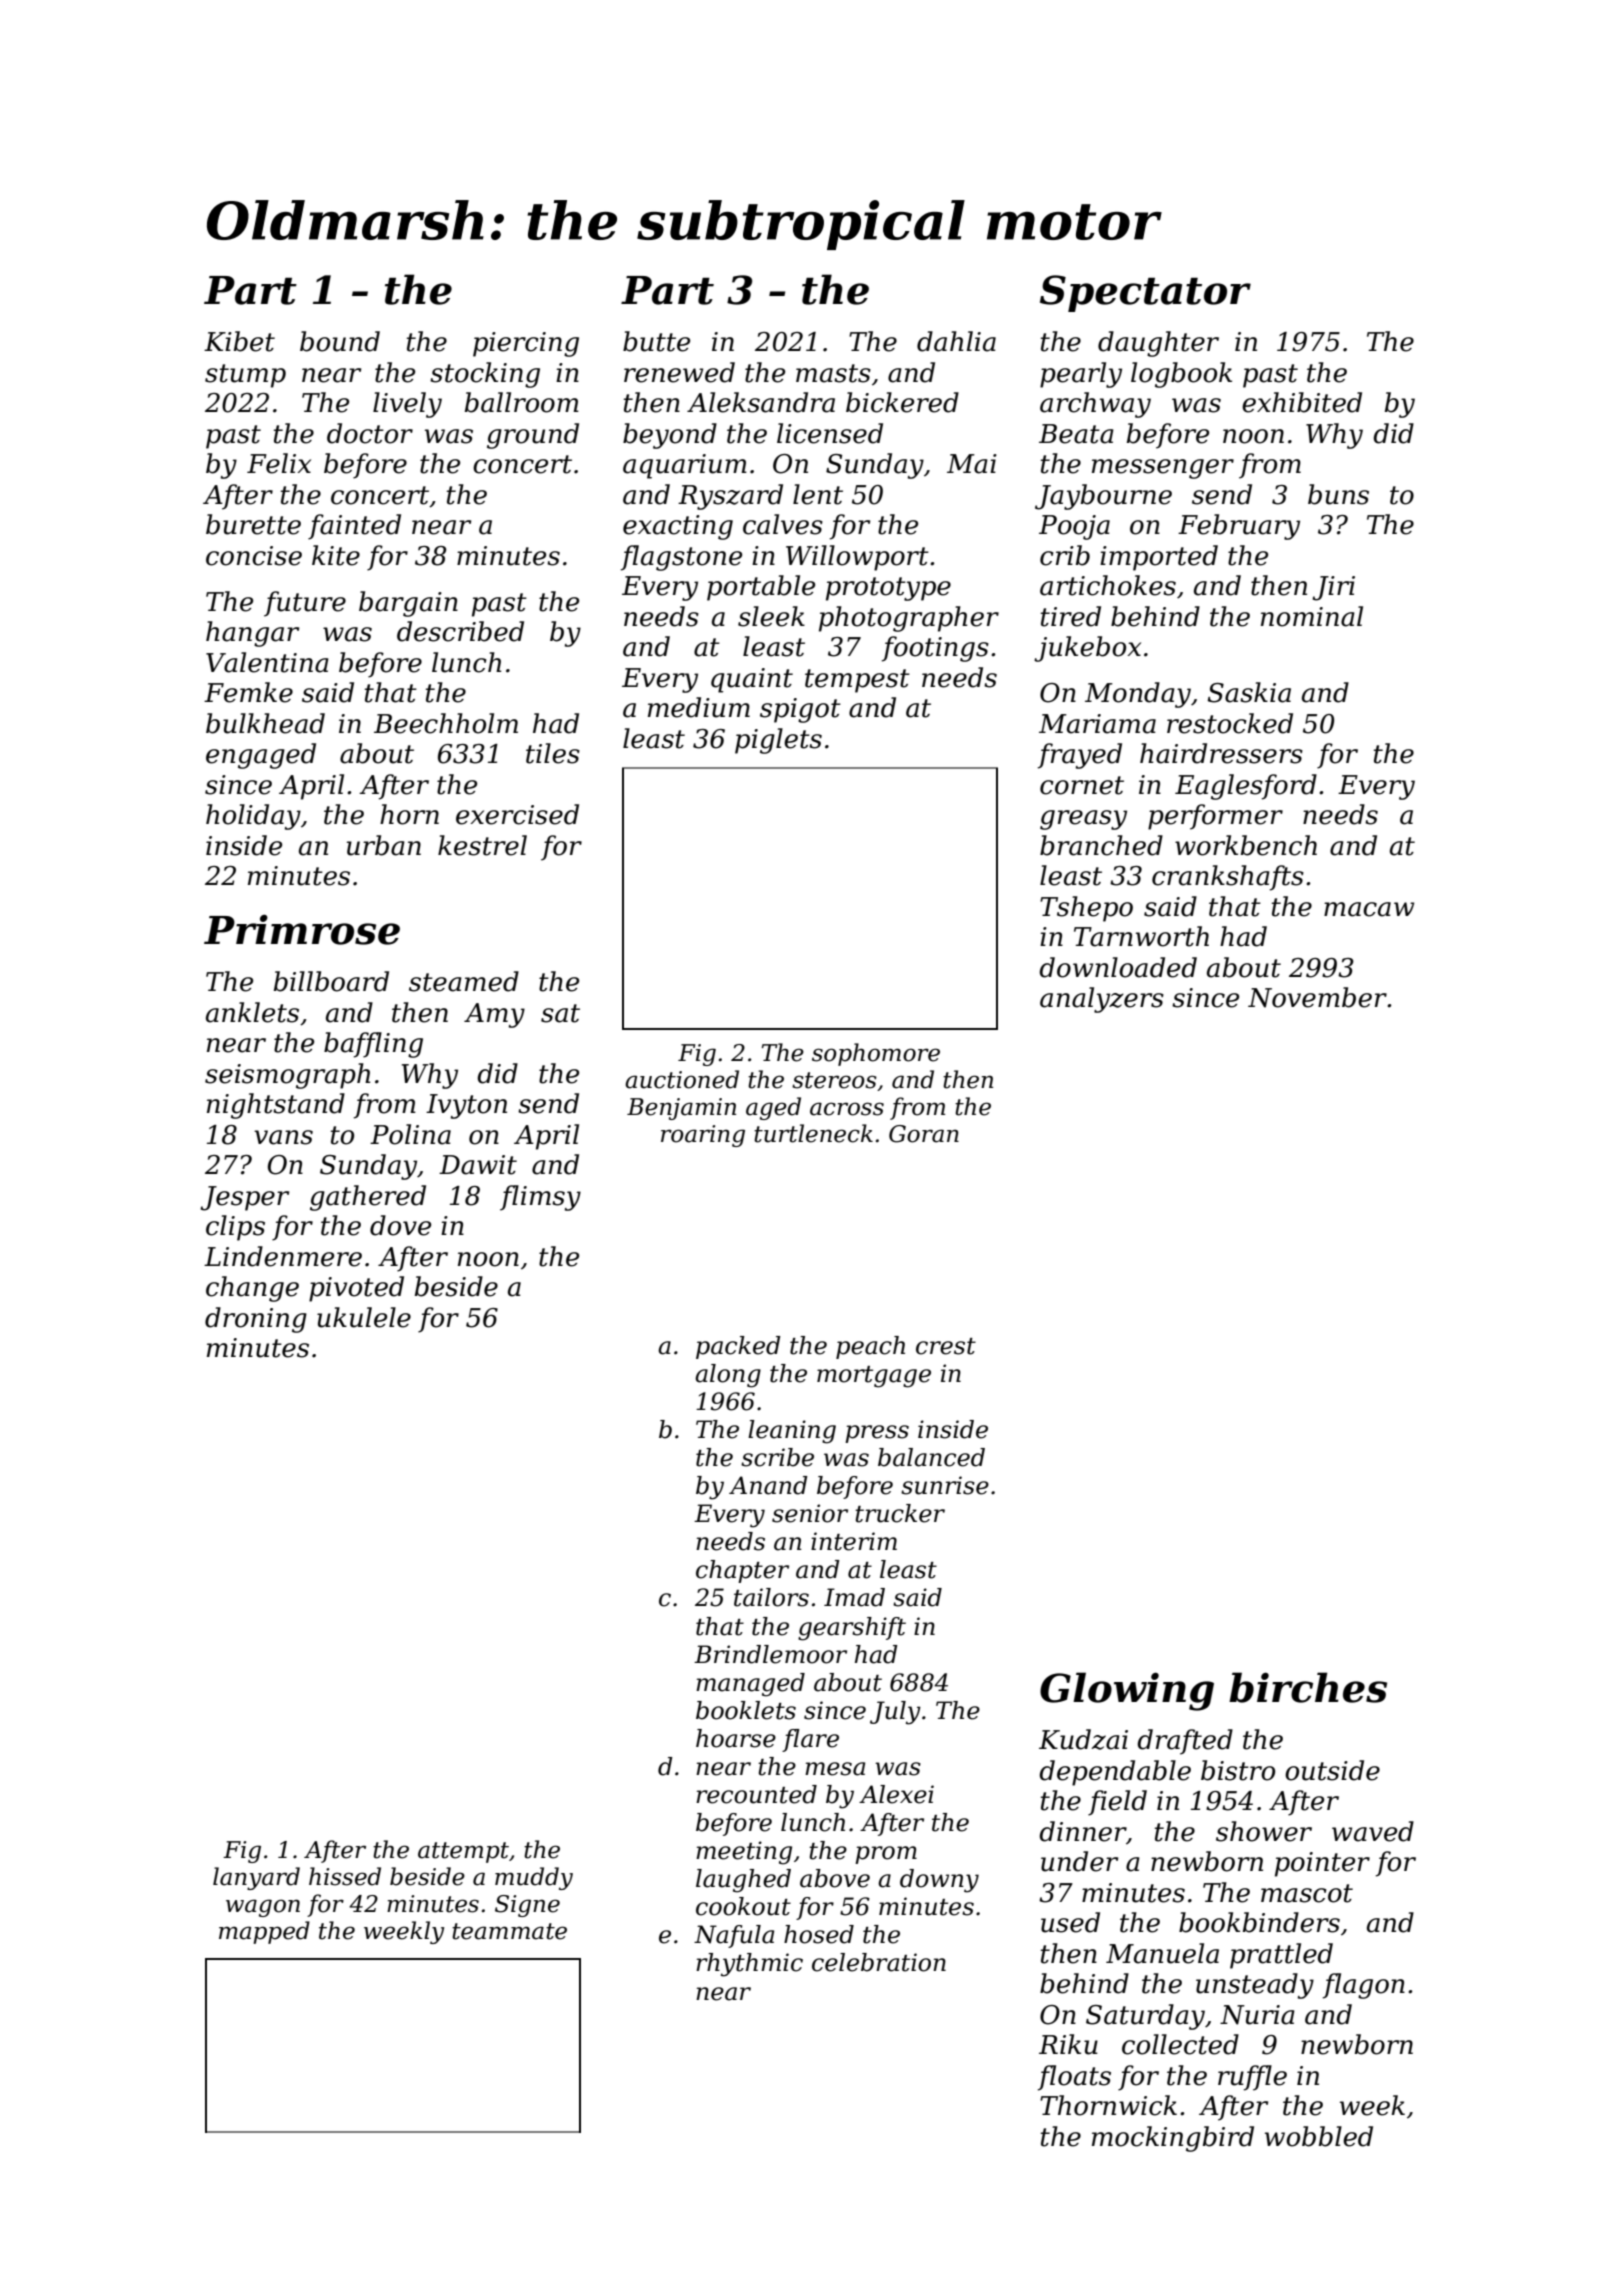  Describe the element at coordinates (833, 373) in the screenshot. I see `masts` at that location.
